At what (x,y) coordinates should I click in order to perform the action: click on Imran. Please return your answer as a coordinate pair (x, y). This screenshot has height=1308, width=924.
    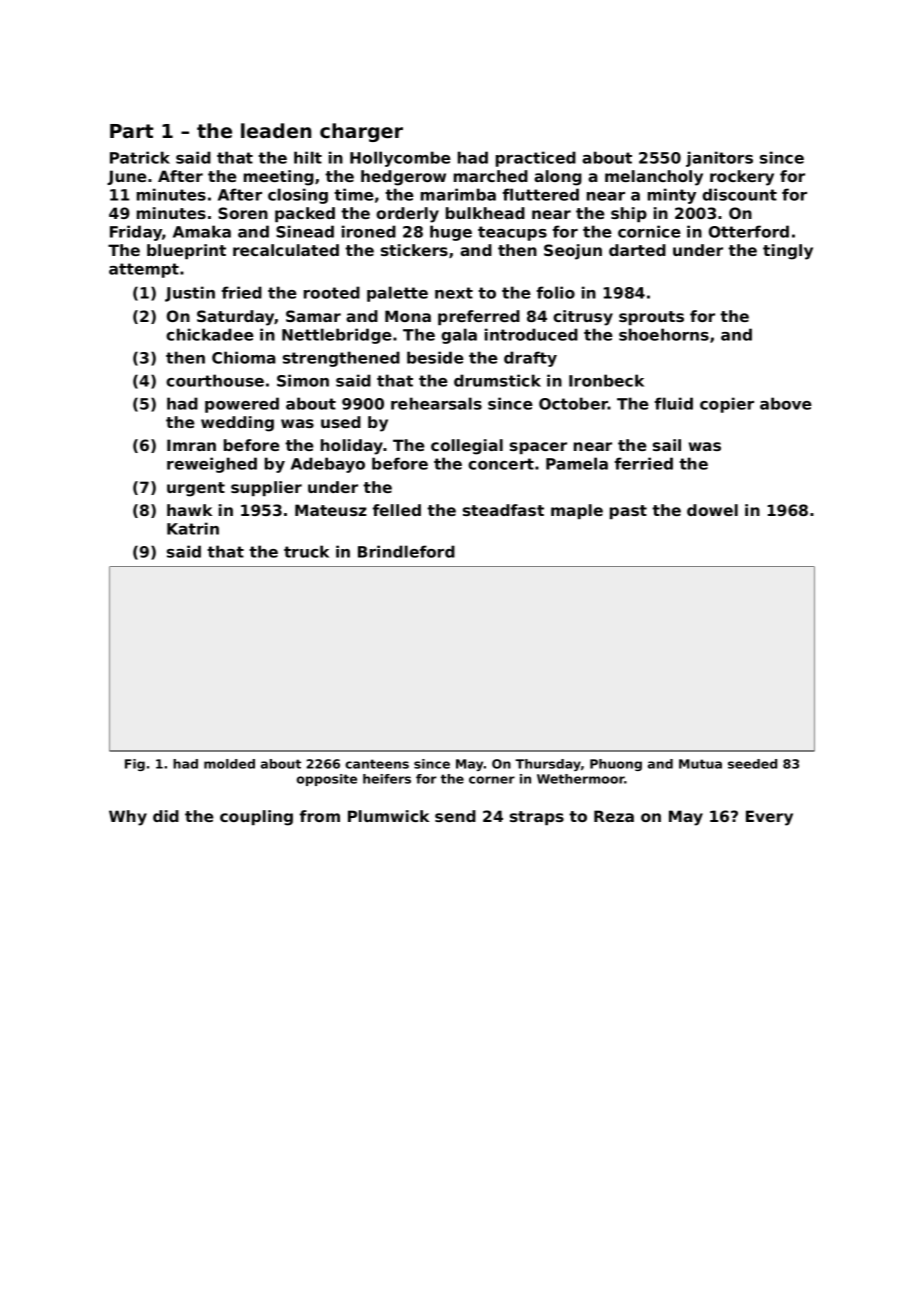
    Looking at the image, I should click on (191, 445).
